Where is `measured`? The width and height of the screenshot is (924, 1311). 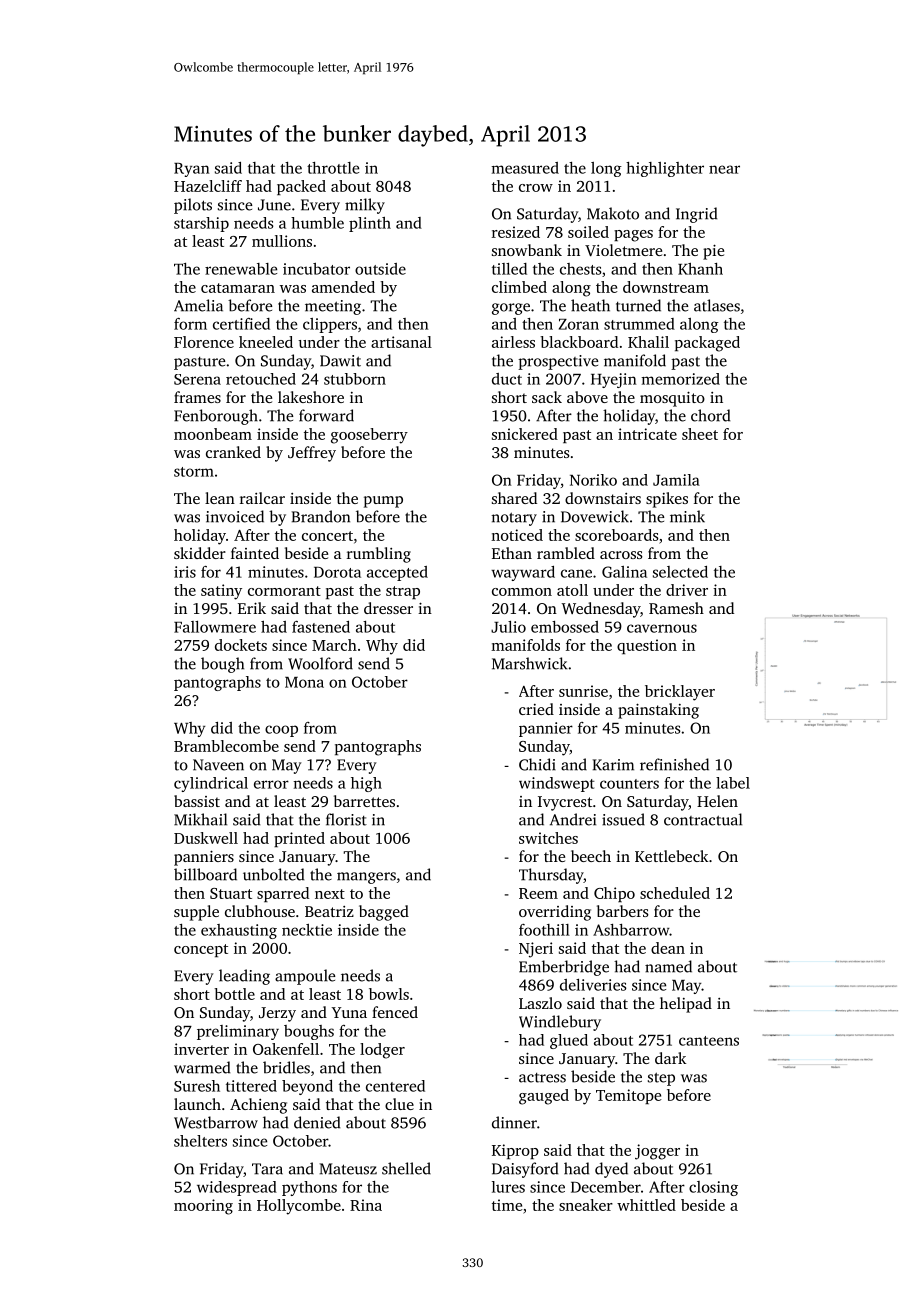 measured is located at coordinates (525, 168).
